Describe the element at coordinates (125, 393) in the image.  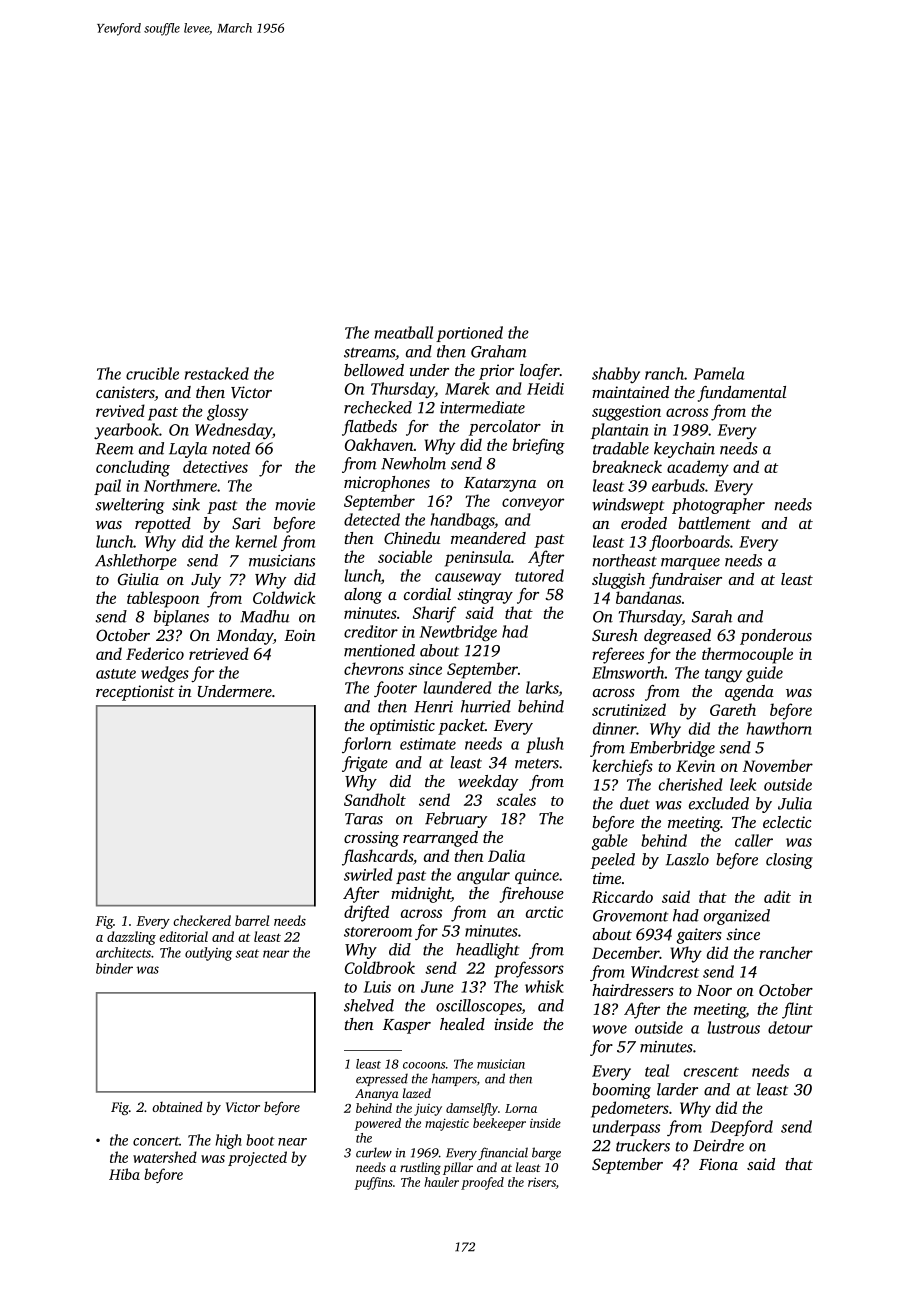
I see `canisters` at that location.
